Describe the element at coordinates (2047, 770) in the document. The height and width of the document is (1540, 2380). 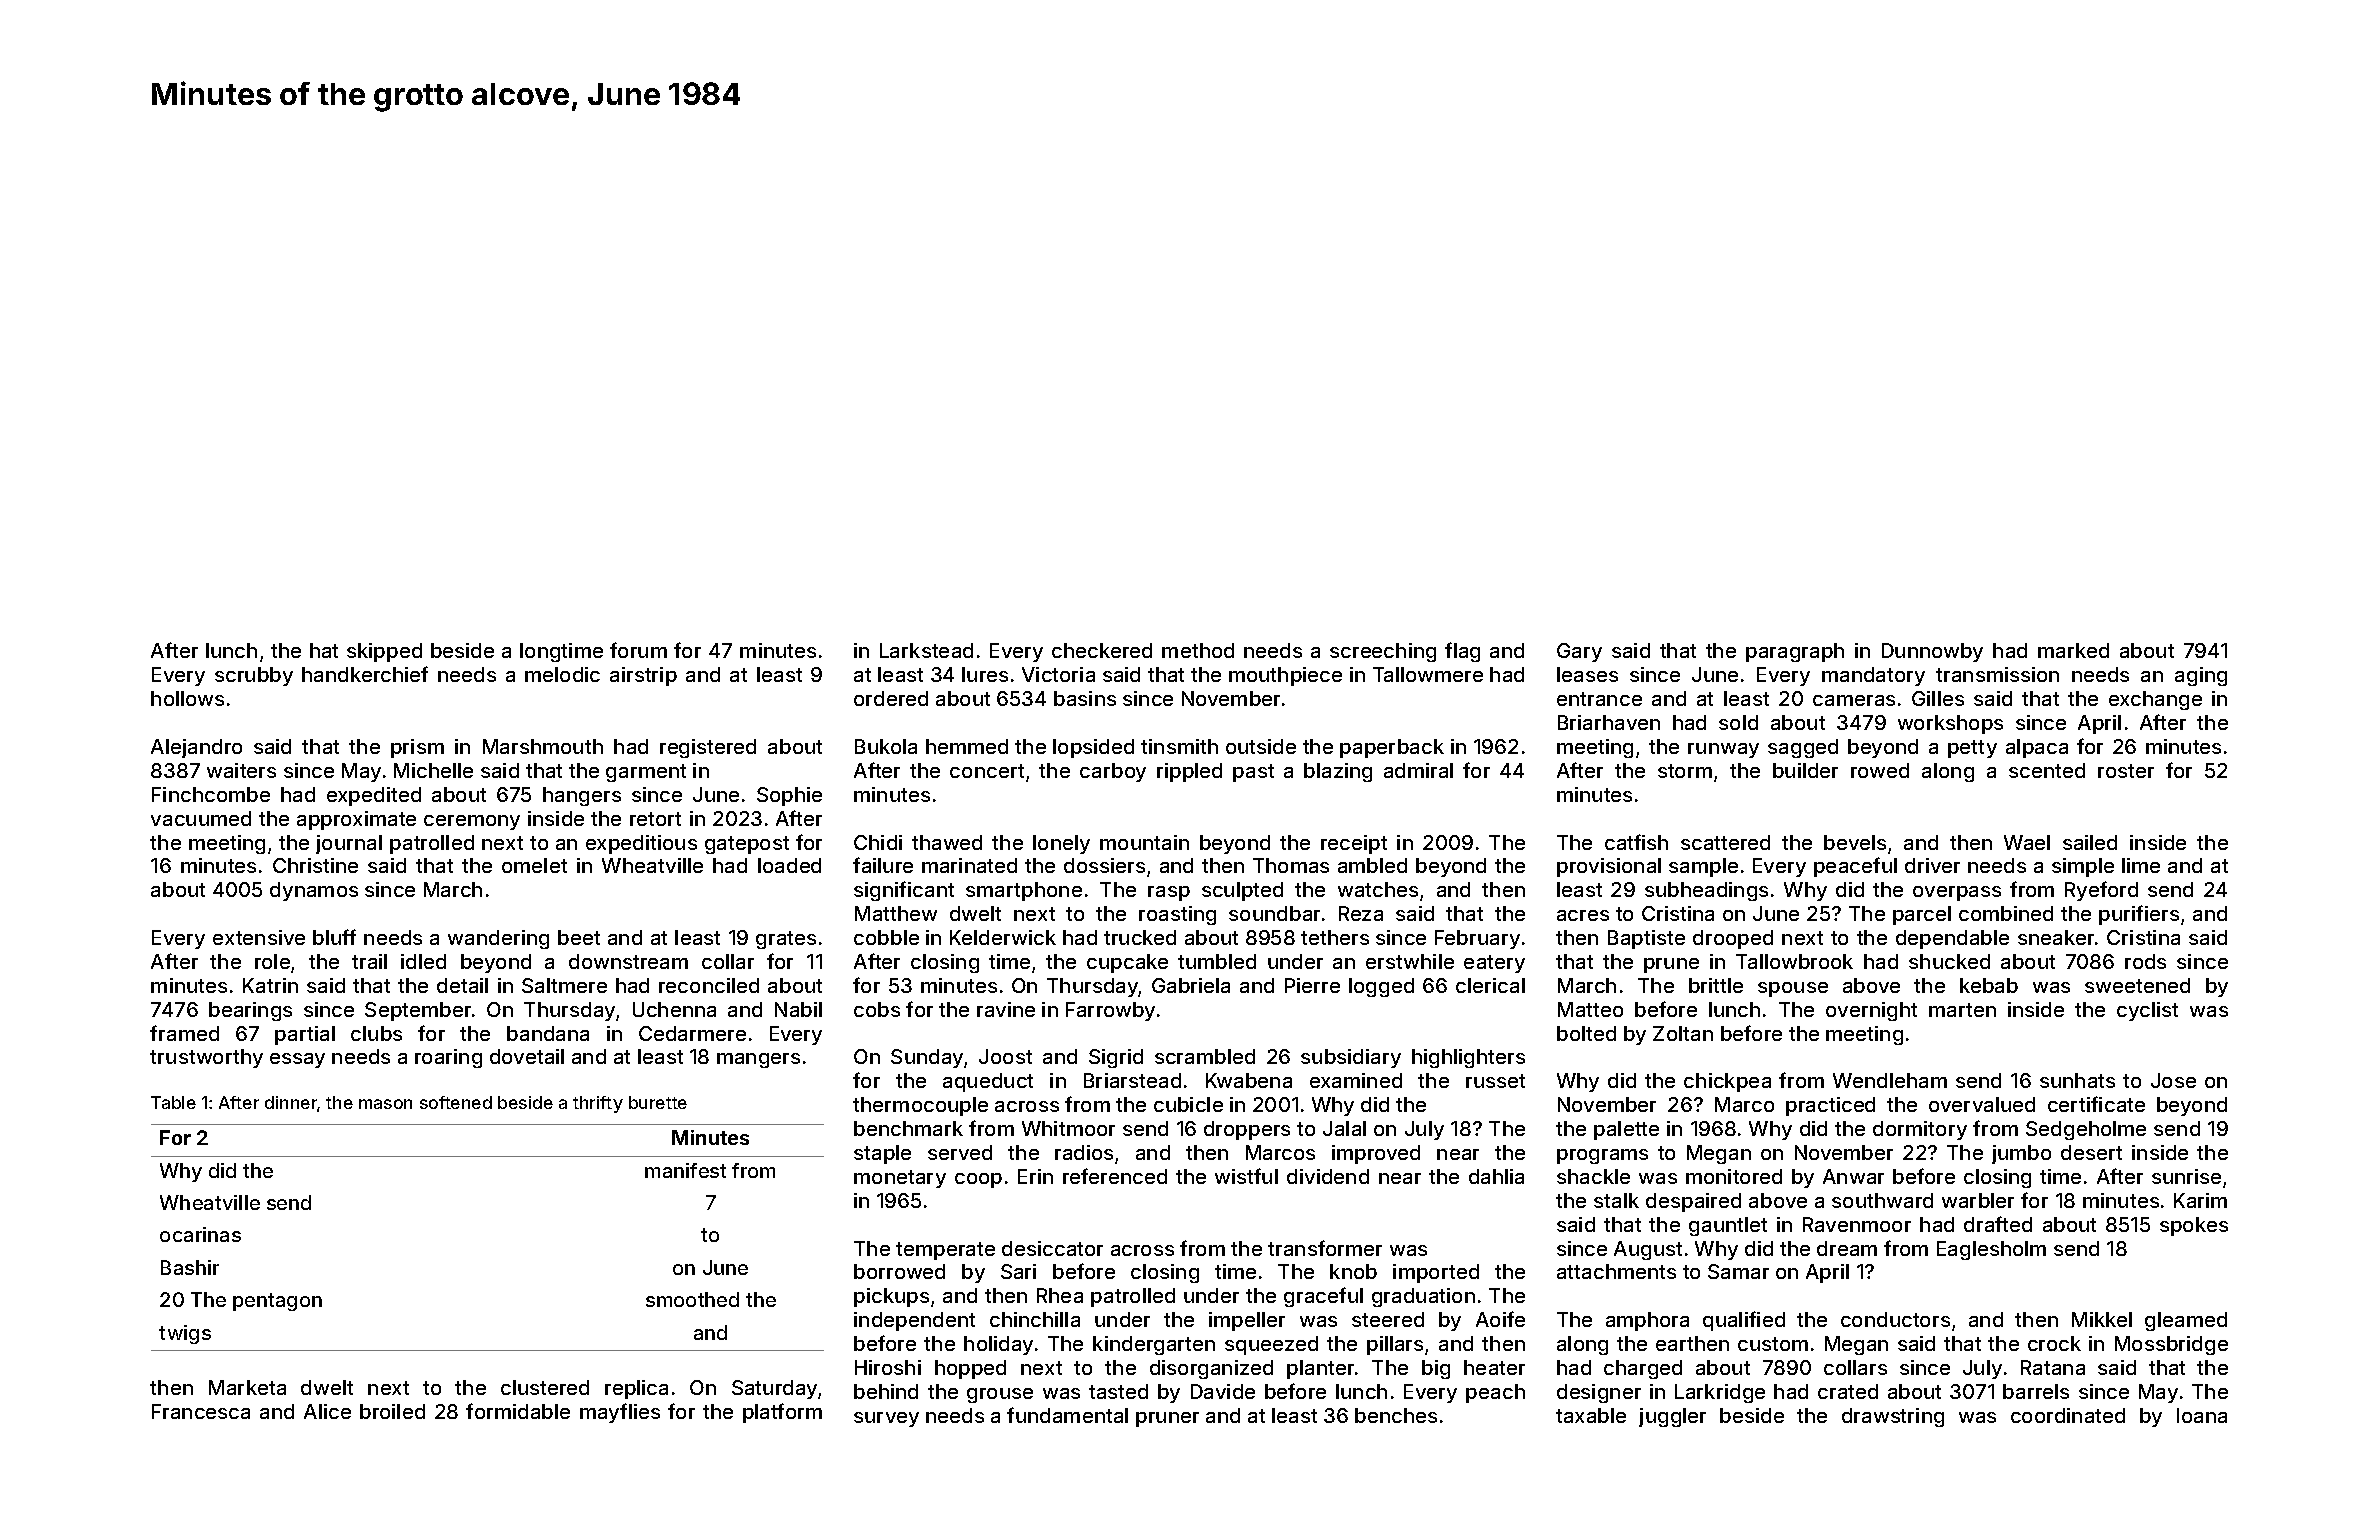
I see `scented` at that location.
